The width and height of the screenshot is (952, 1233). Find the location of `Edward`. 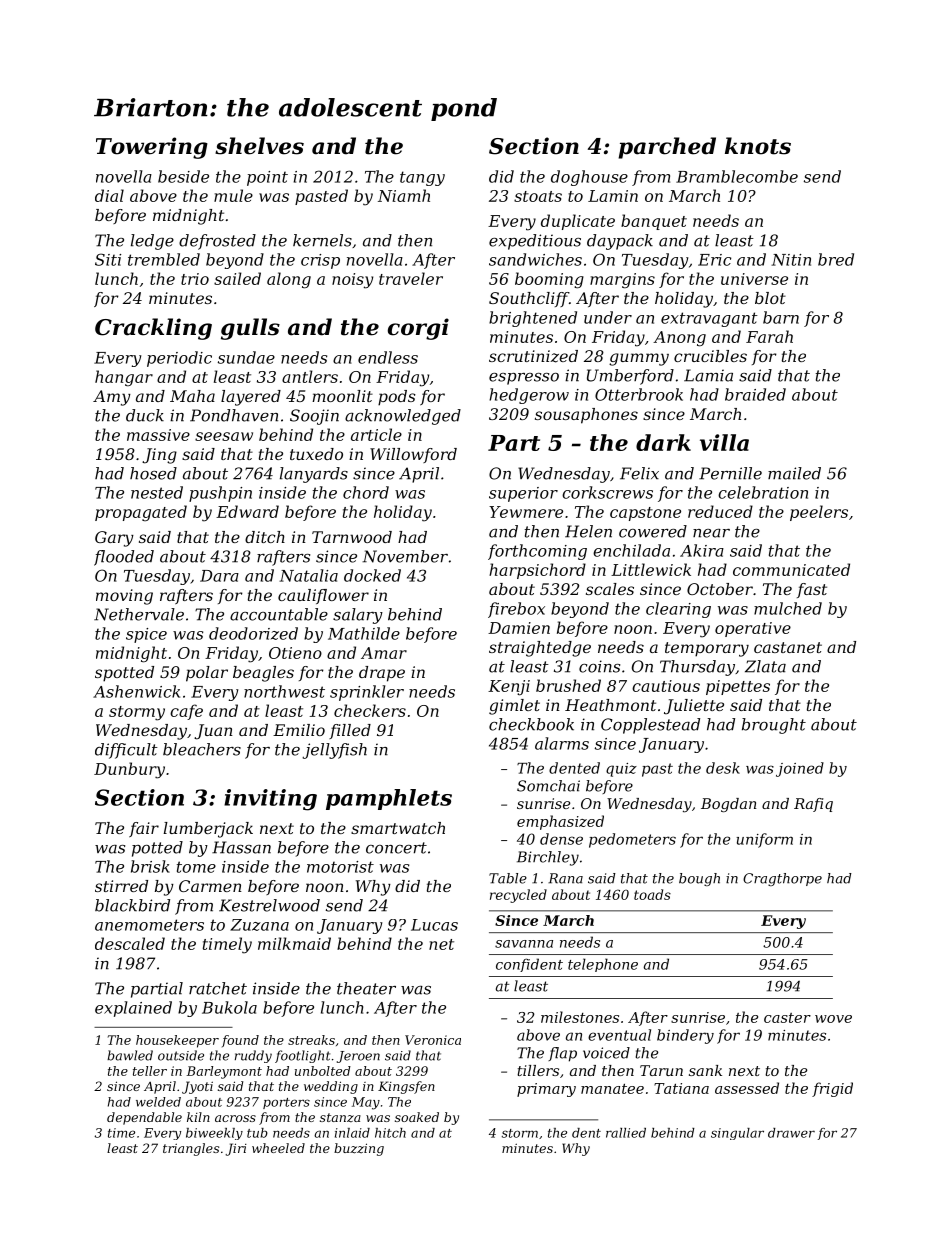

Edward is located at coordinates (247, 511).
